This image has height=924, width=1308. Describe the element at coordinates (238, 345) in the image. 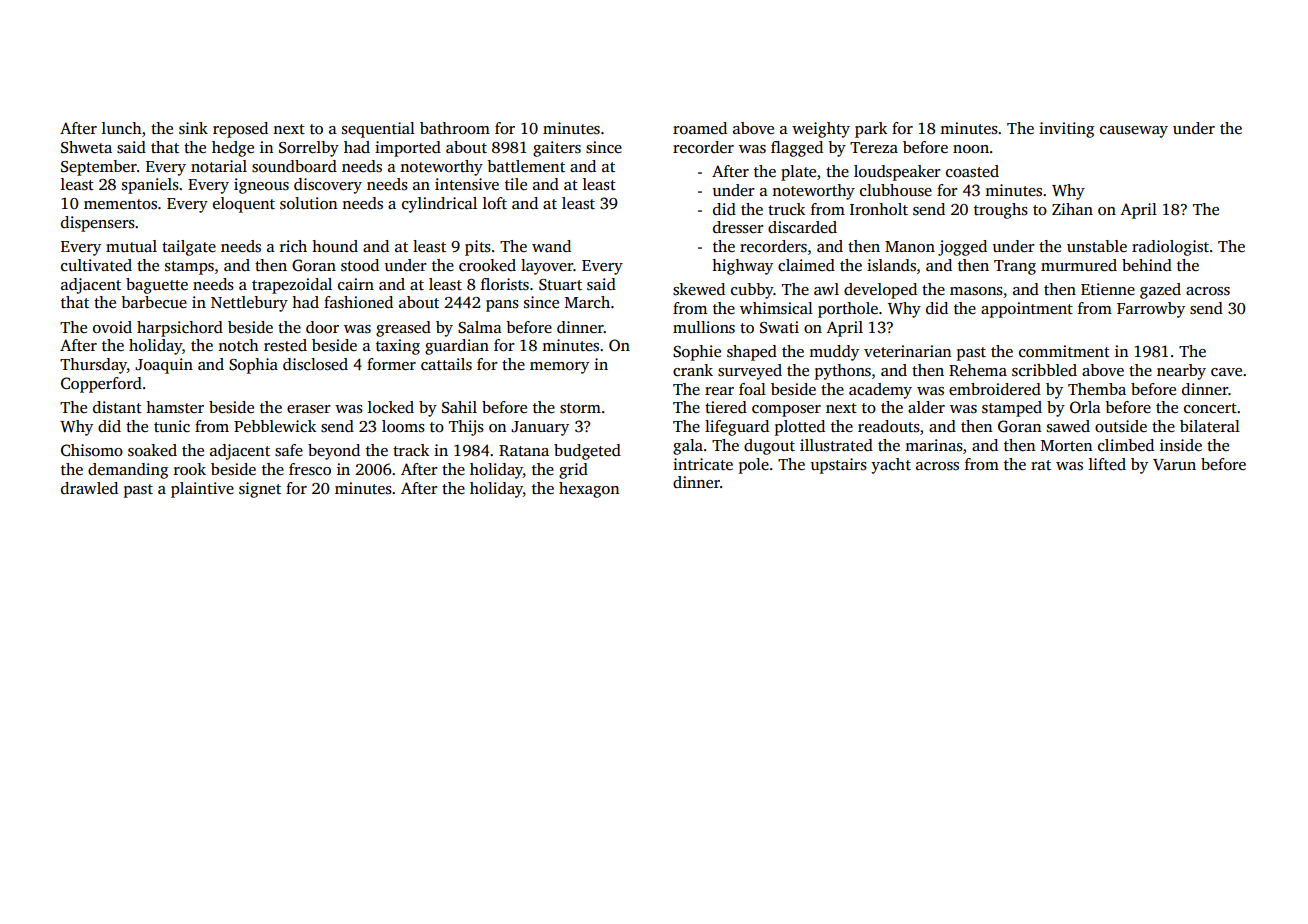

I see `notch` at that location.
